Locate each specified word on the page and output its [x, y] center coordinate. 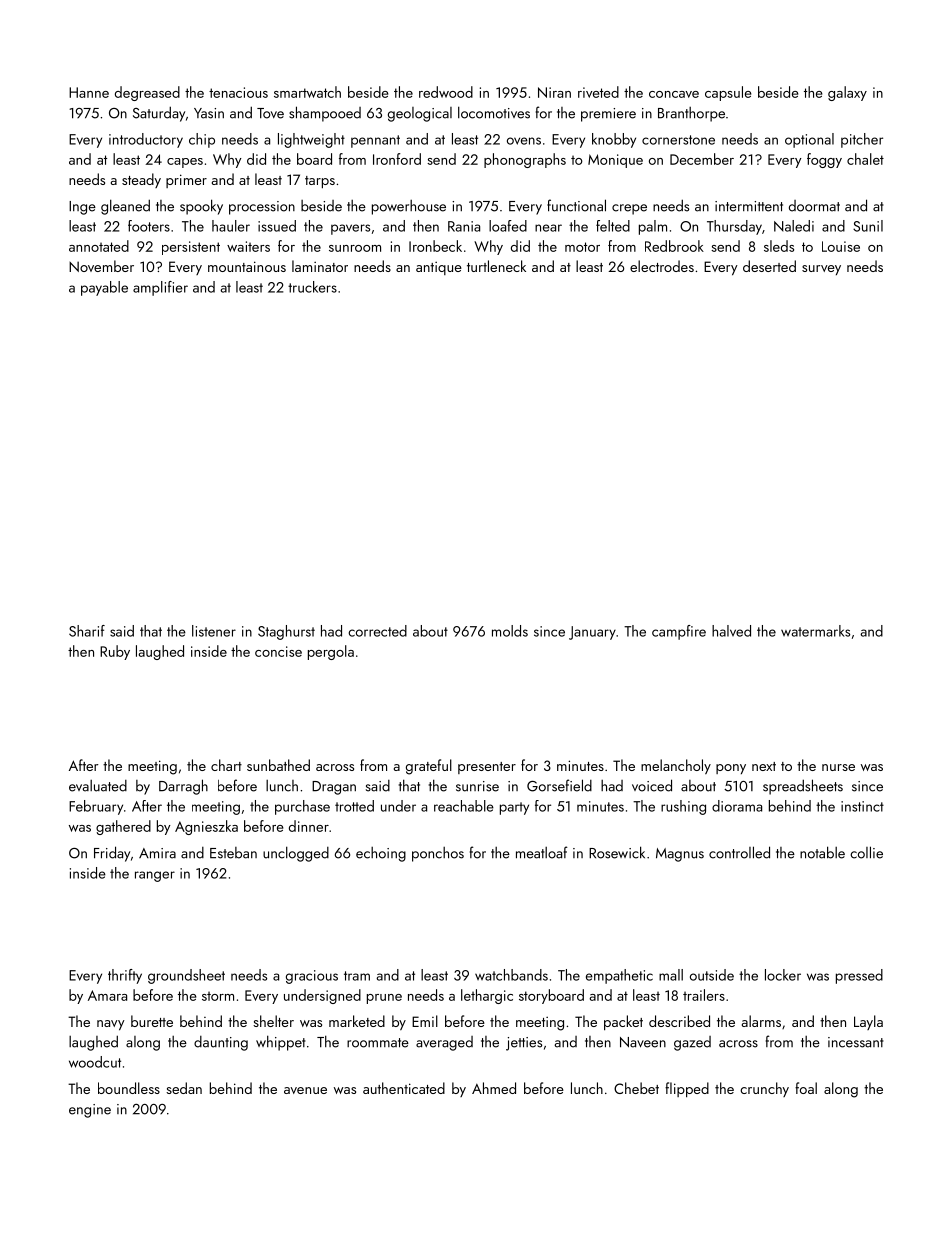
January [592, 633]
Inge [82, 208]
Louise [841, 246]
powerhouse [409, 207]
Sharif [87, 631]
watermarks [815, 631]
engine [90, 1111]
